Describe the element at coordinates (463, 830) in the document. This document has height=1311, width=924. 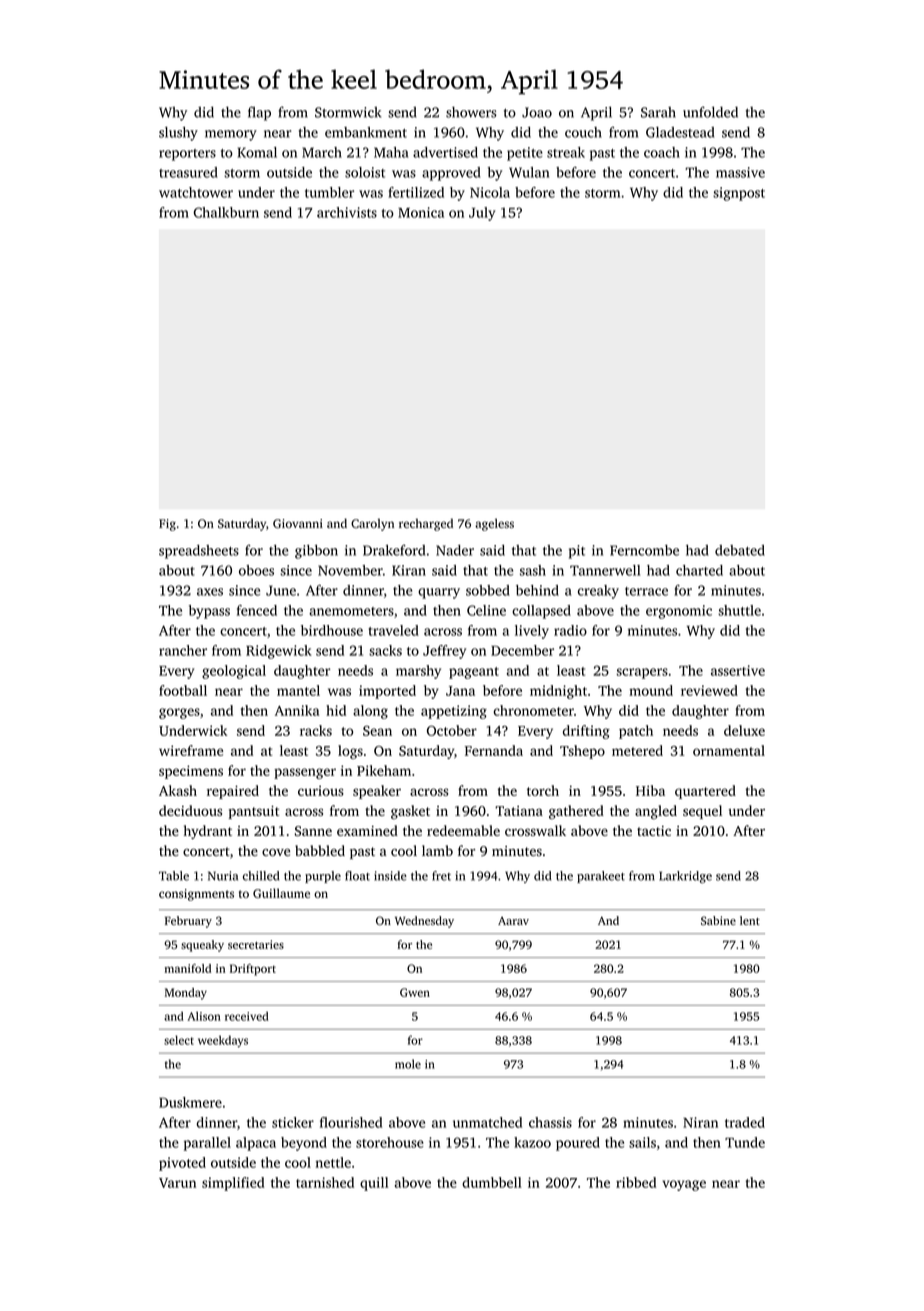
I see `redeemable` at that location.
